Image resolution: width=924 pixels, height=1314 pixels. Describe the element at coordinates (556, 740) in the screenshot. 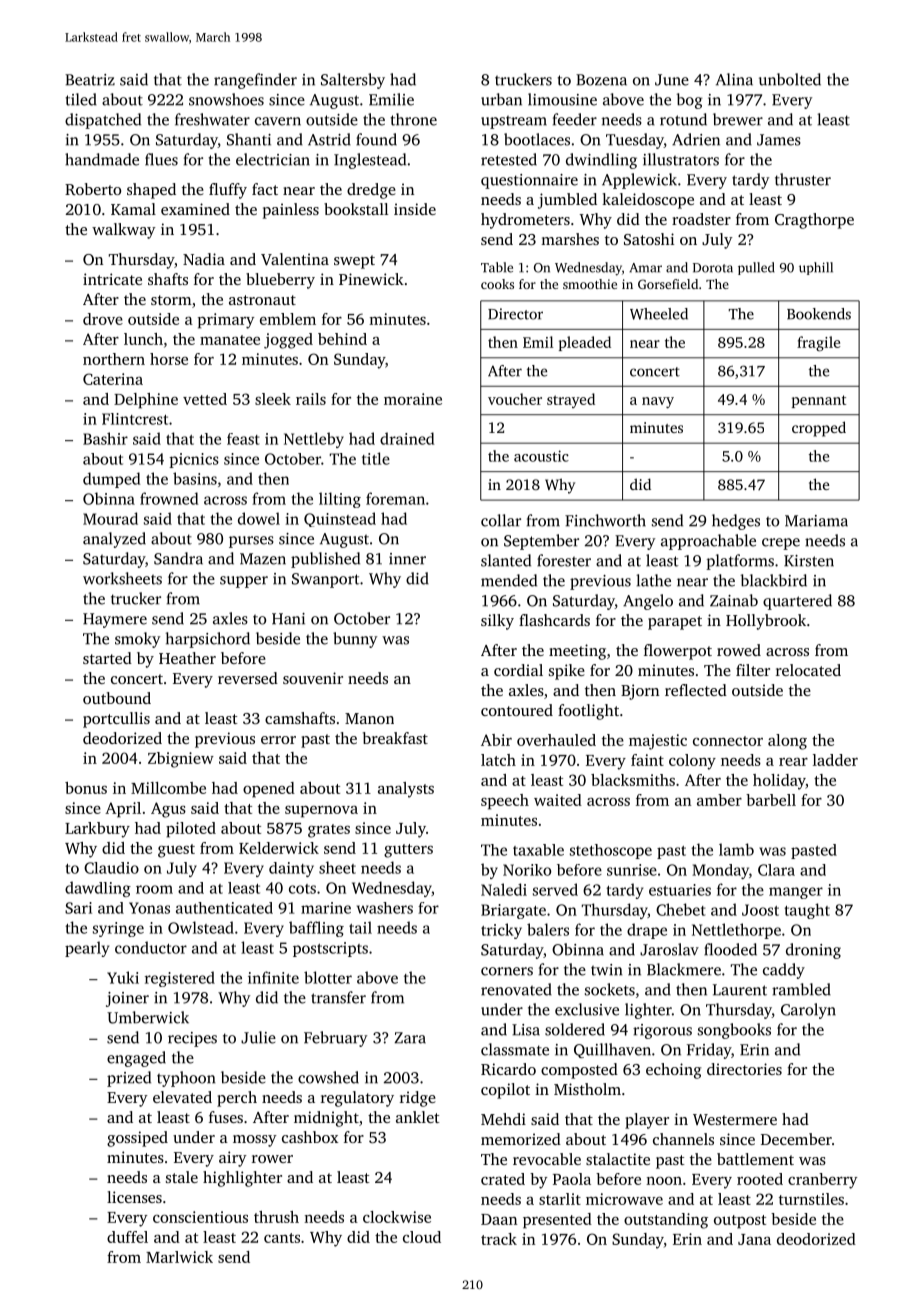

I see `overhauled` at that location.
